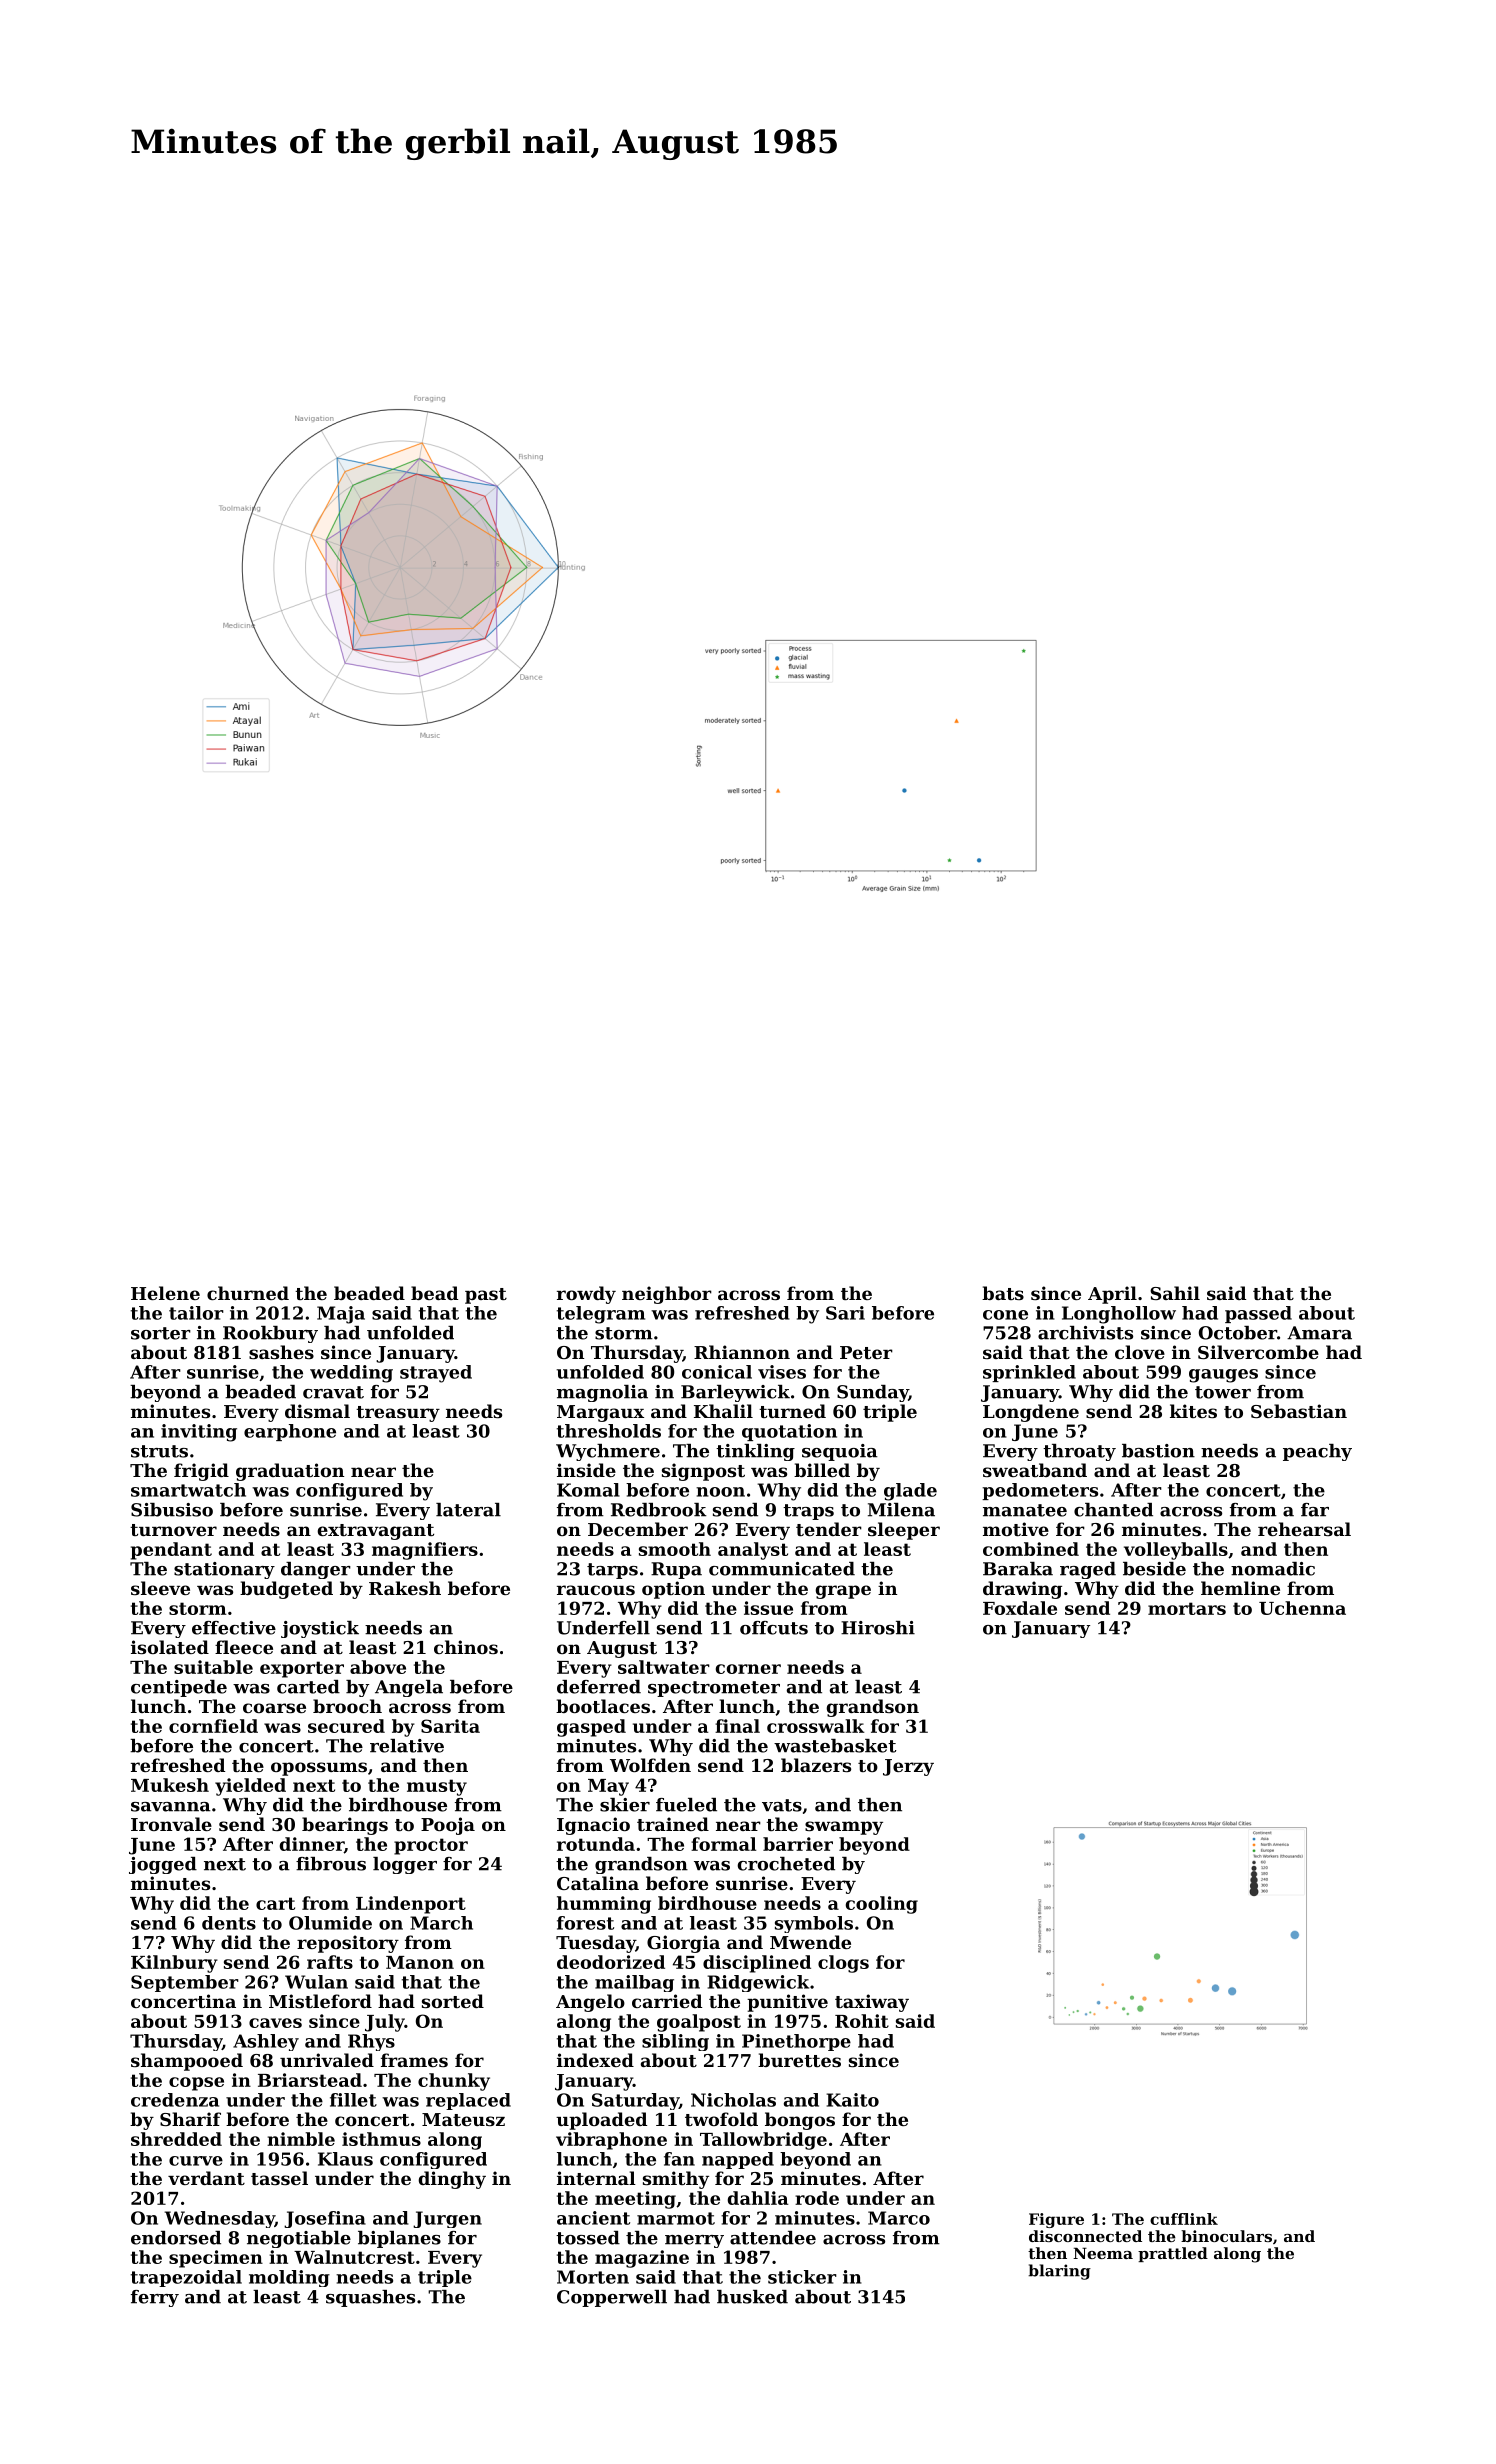 This image has width=1496, height=2464. What do you see at coordinates (266, 2042) in the image?
I see `Ashley` at bounding box center [266, 2042].
